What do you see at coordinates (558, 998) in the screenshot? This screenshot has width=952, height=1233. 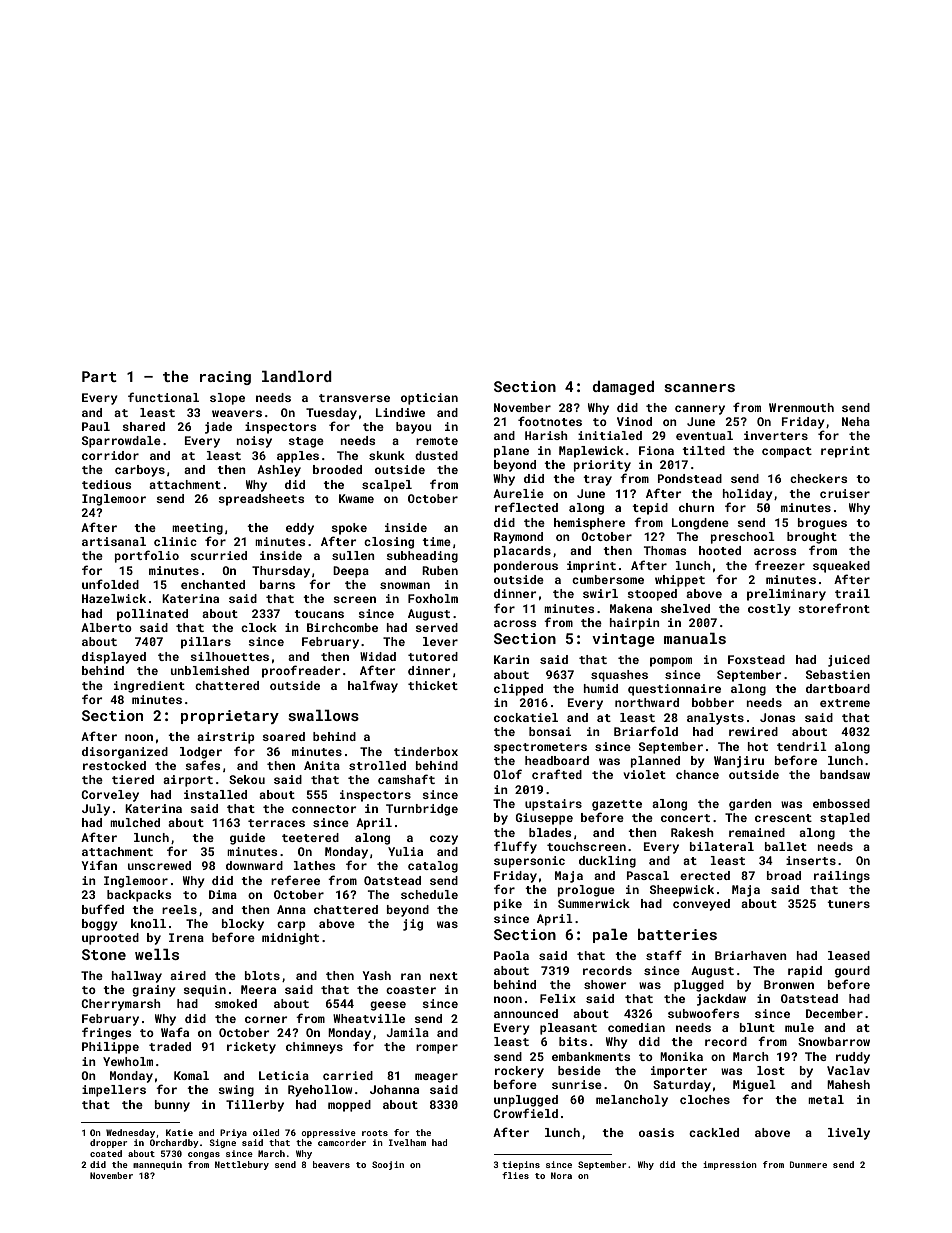 I see `Felix` at bounding box center [558, 998].
